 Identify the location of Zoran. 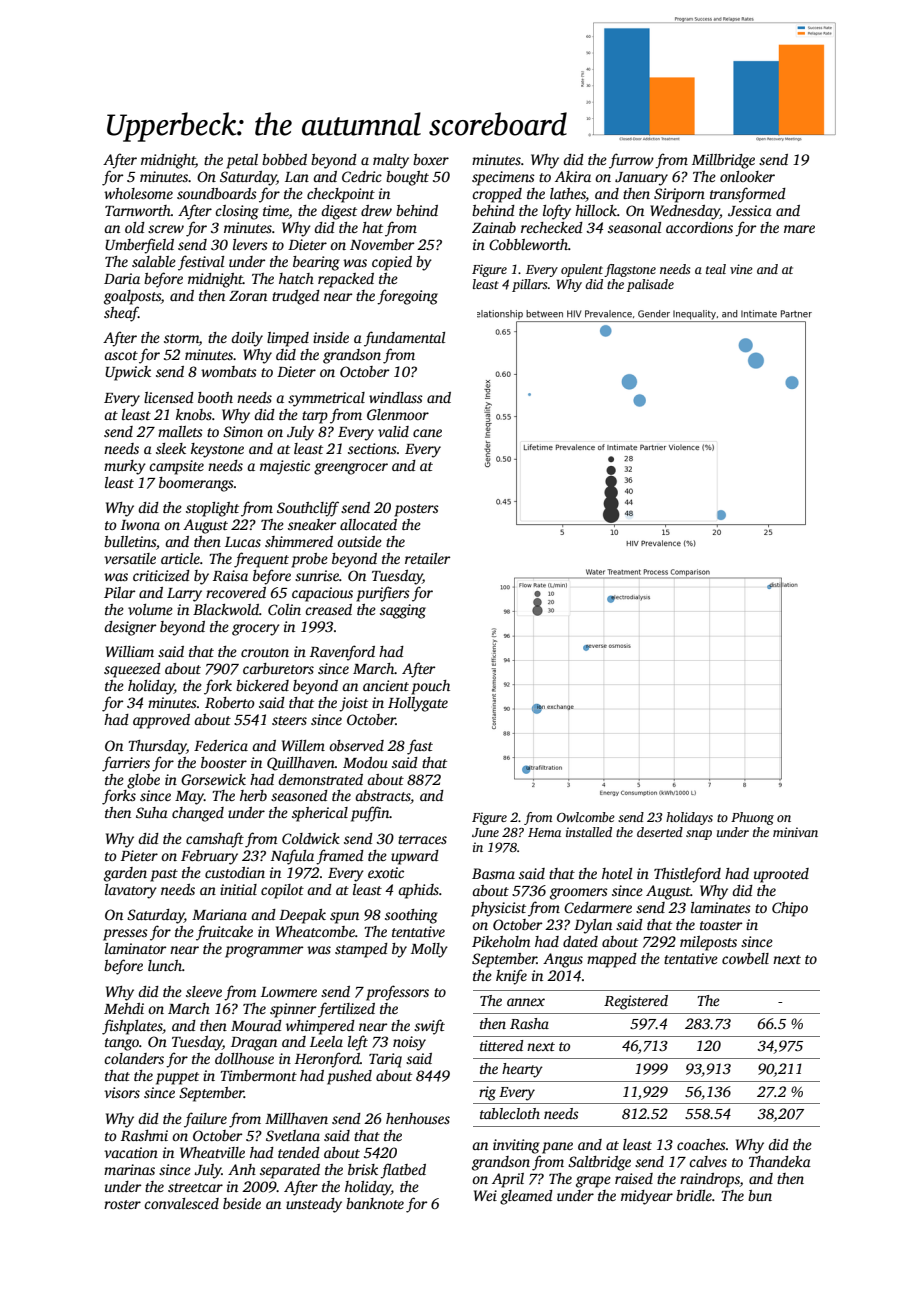
(248, 296).
